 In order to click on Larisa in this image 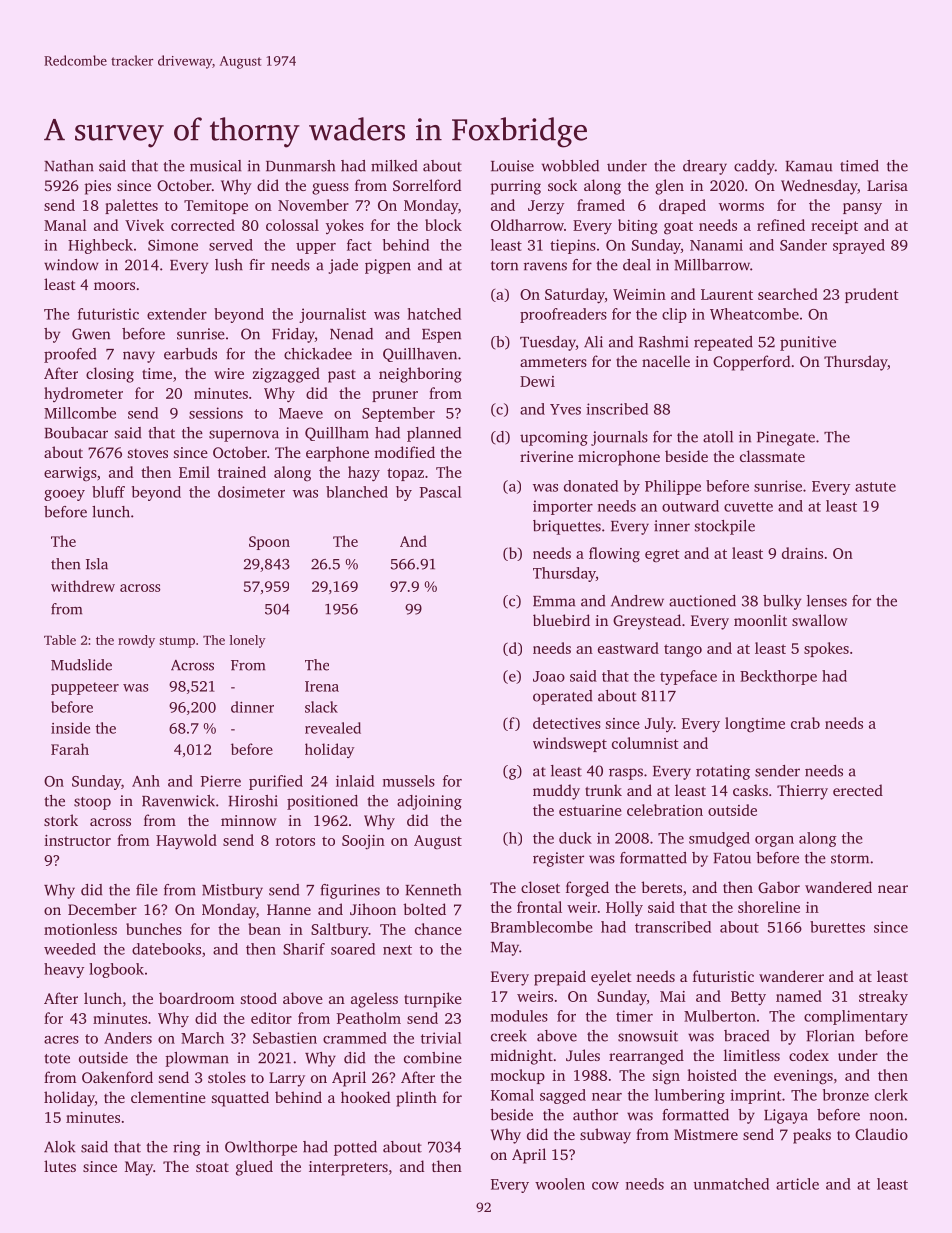, I will do `click(887, 185)`.
